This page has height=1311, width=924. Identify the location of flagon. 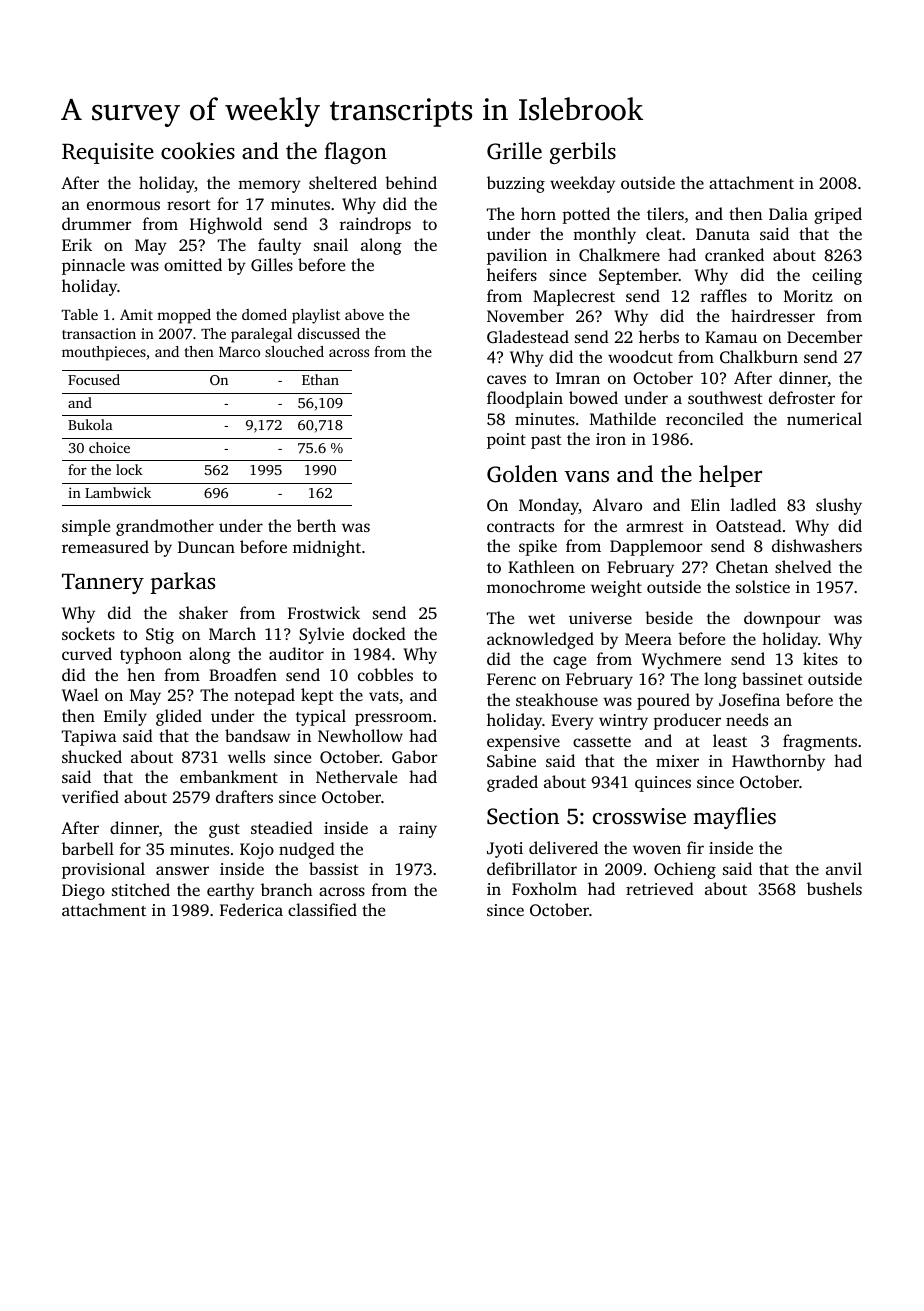
(355, 153).
